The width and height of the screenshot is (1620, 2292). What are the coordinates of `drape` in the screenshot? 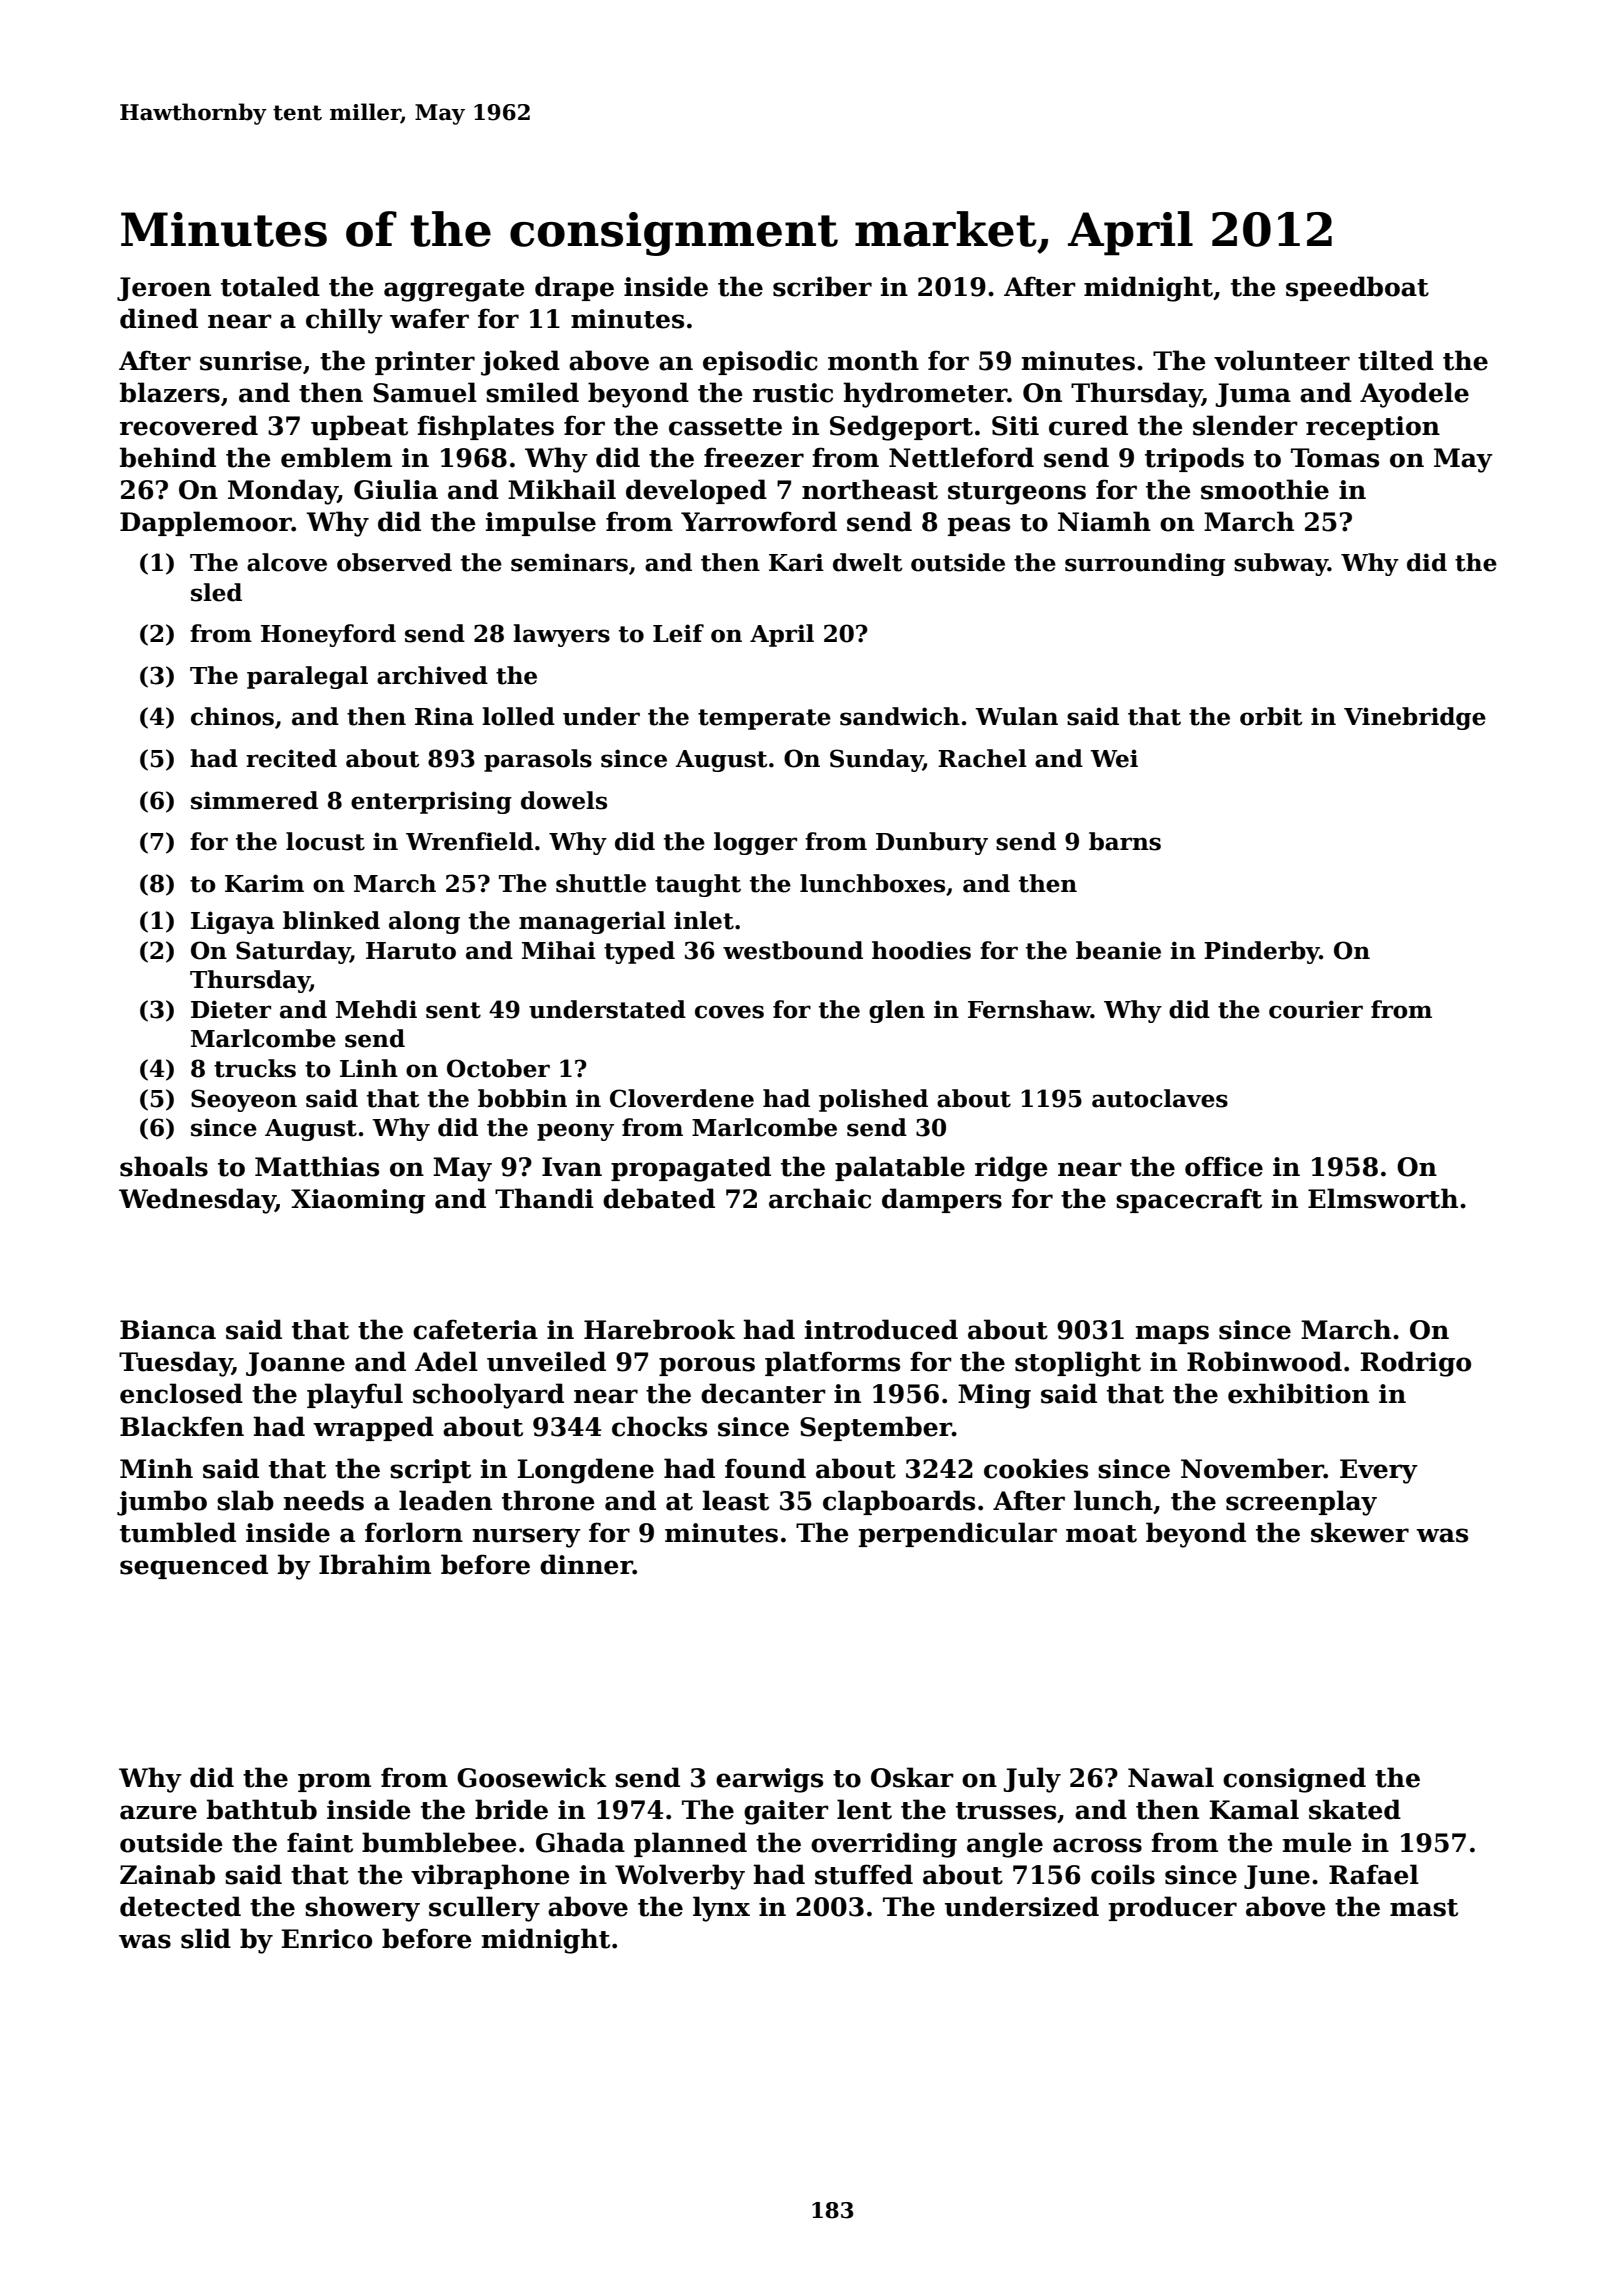 It's located at (574, 288).
